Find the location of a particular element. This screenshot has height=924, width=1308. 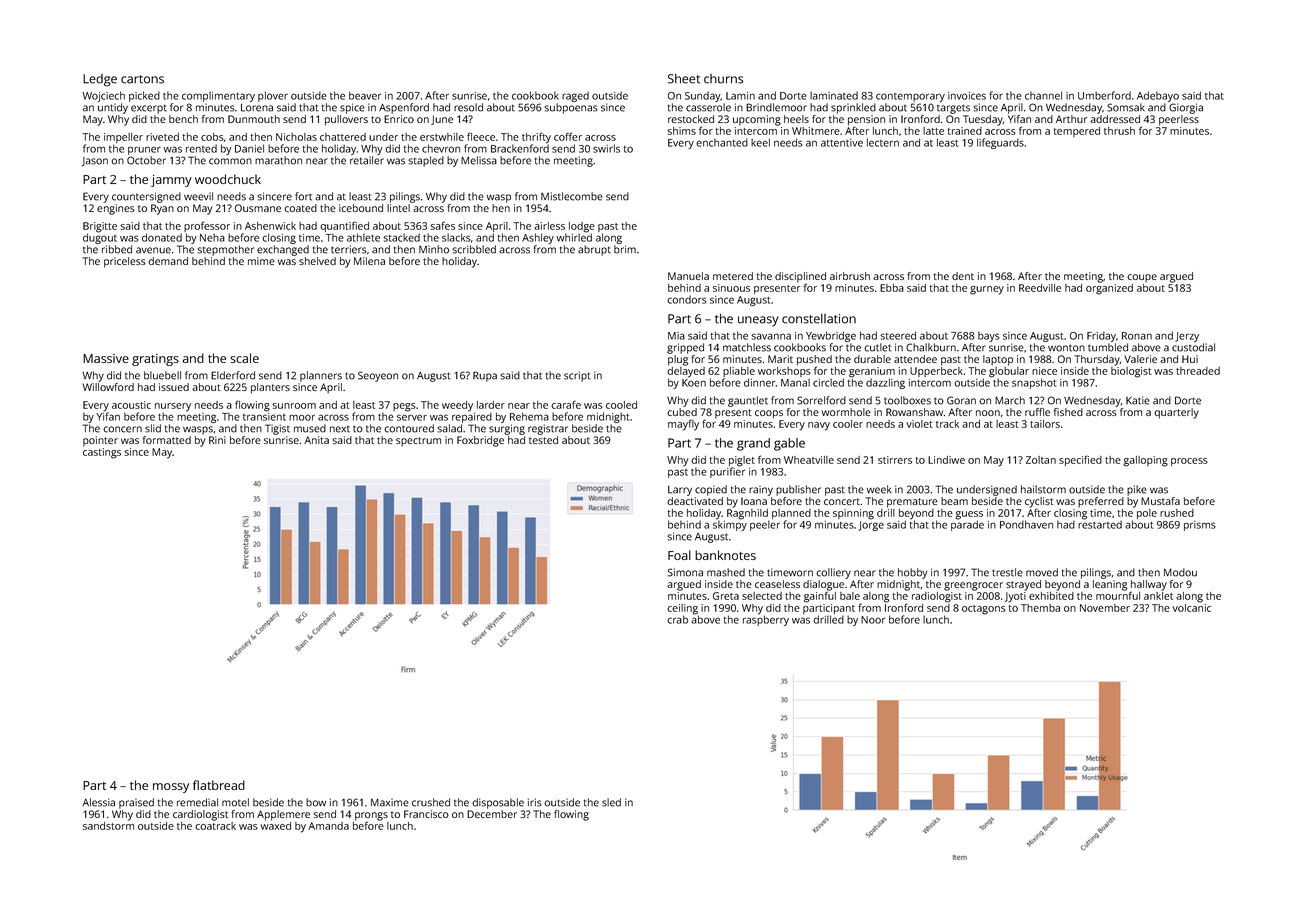

Mustafa is located at coordinates (1160, 501).
